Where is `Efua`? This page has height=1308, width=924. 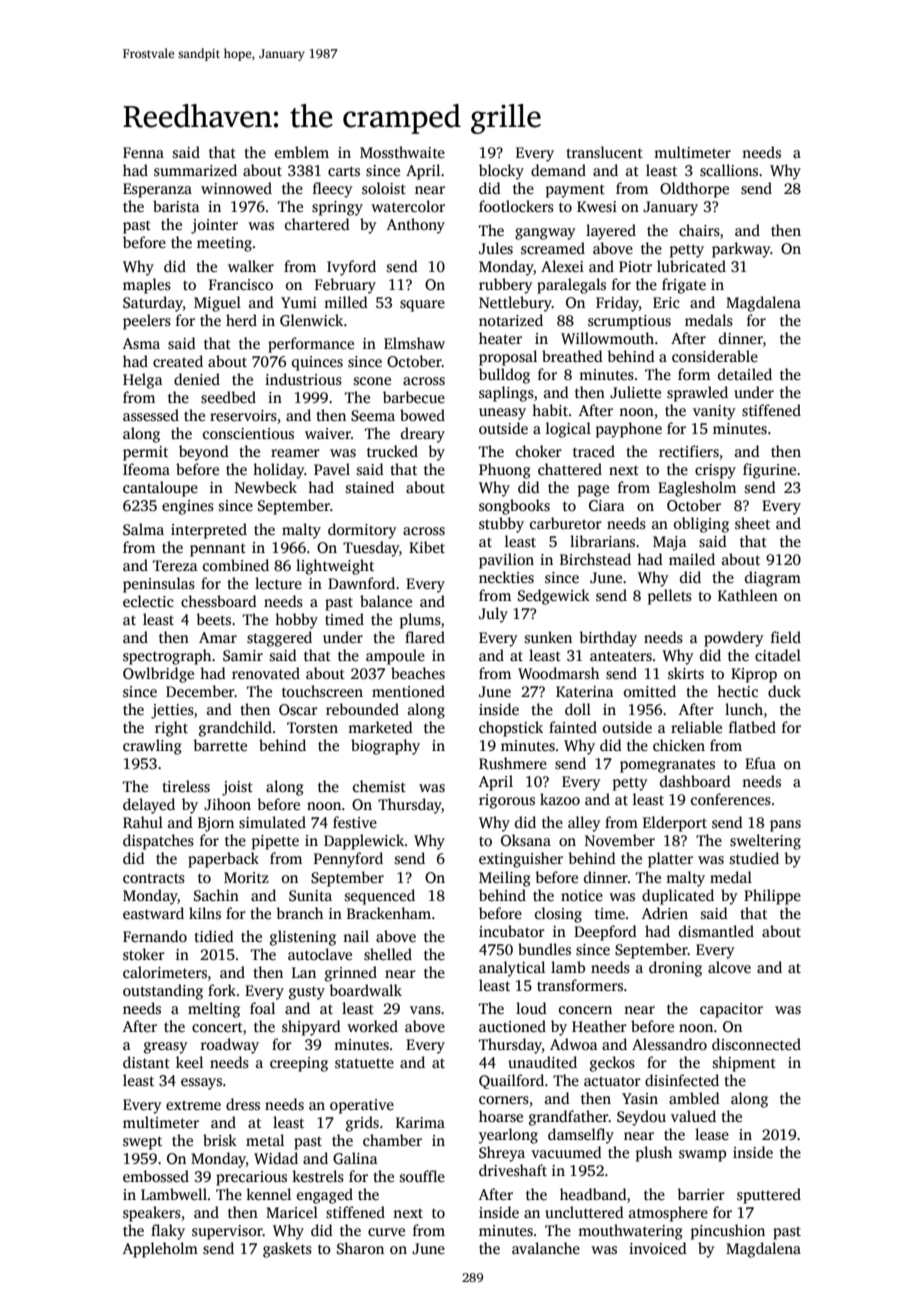 Efua is located at coordinates (760, 763).
